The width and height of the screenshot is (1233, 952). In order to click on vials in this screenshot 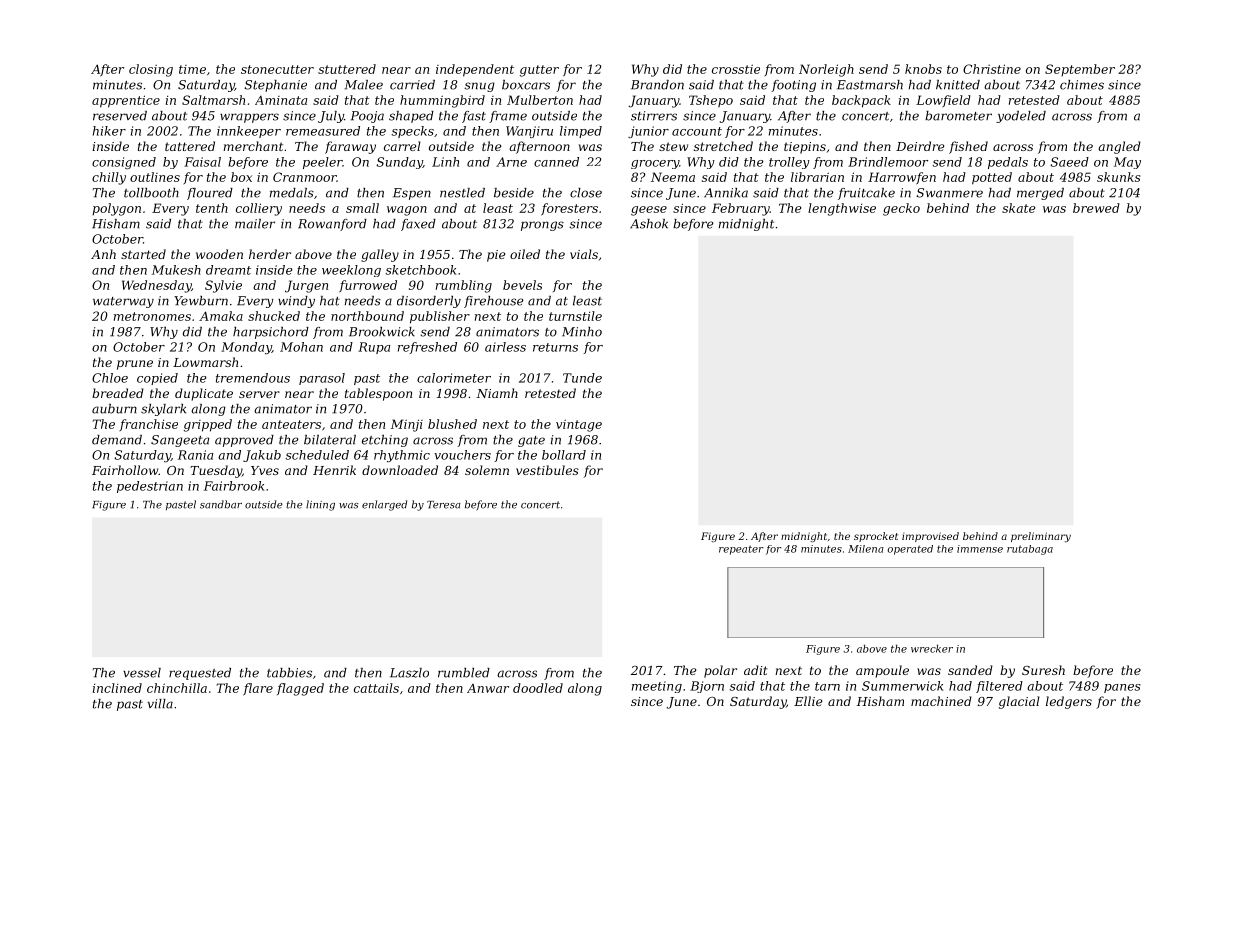, I will do `click(584, 254)`.
